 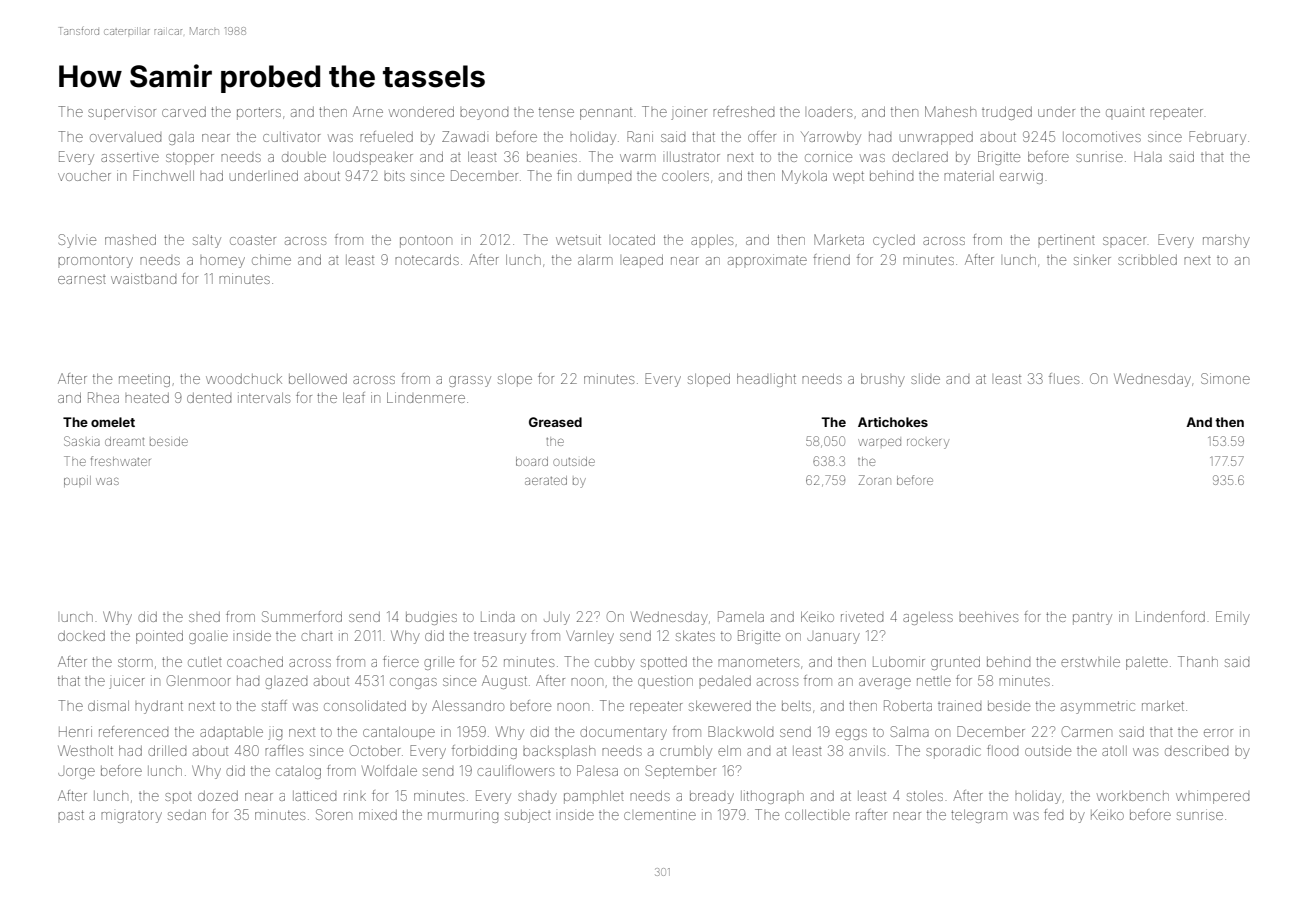 What do you see at coordinates (275, 733) in the screenshot?
I see `jig` at bounding box center [275, 733].
